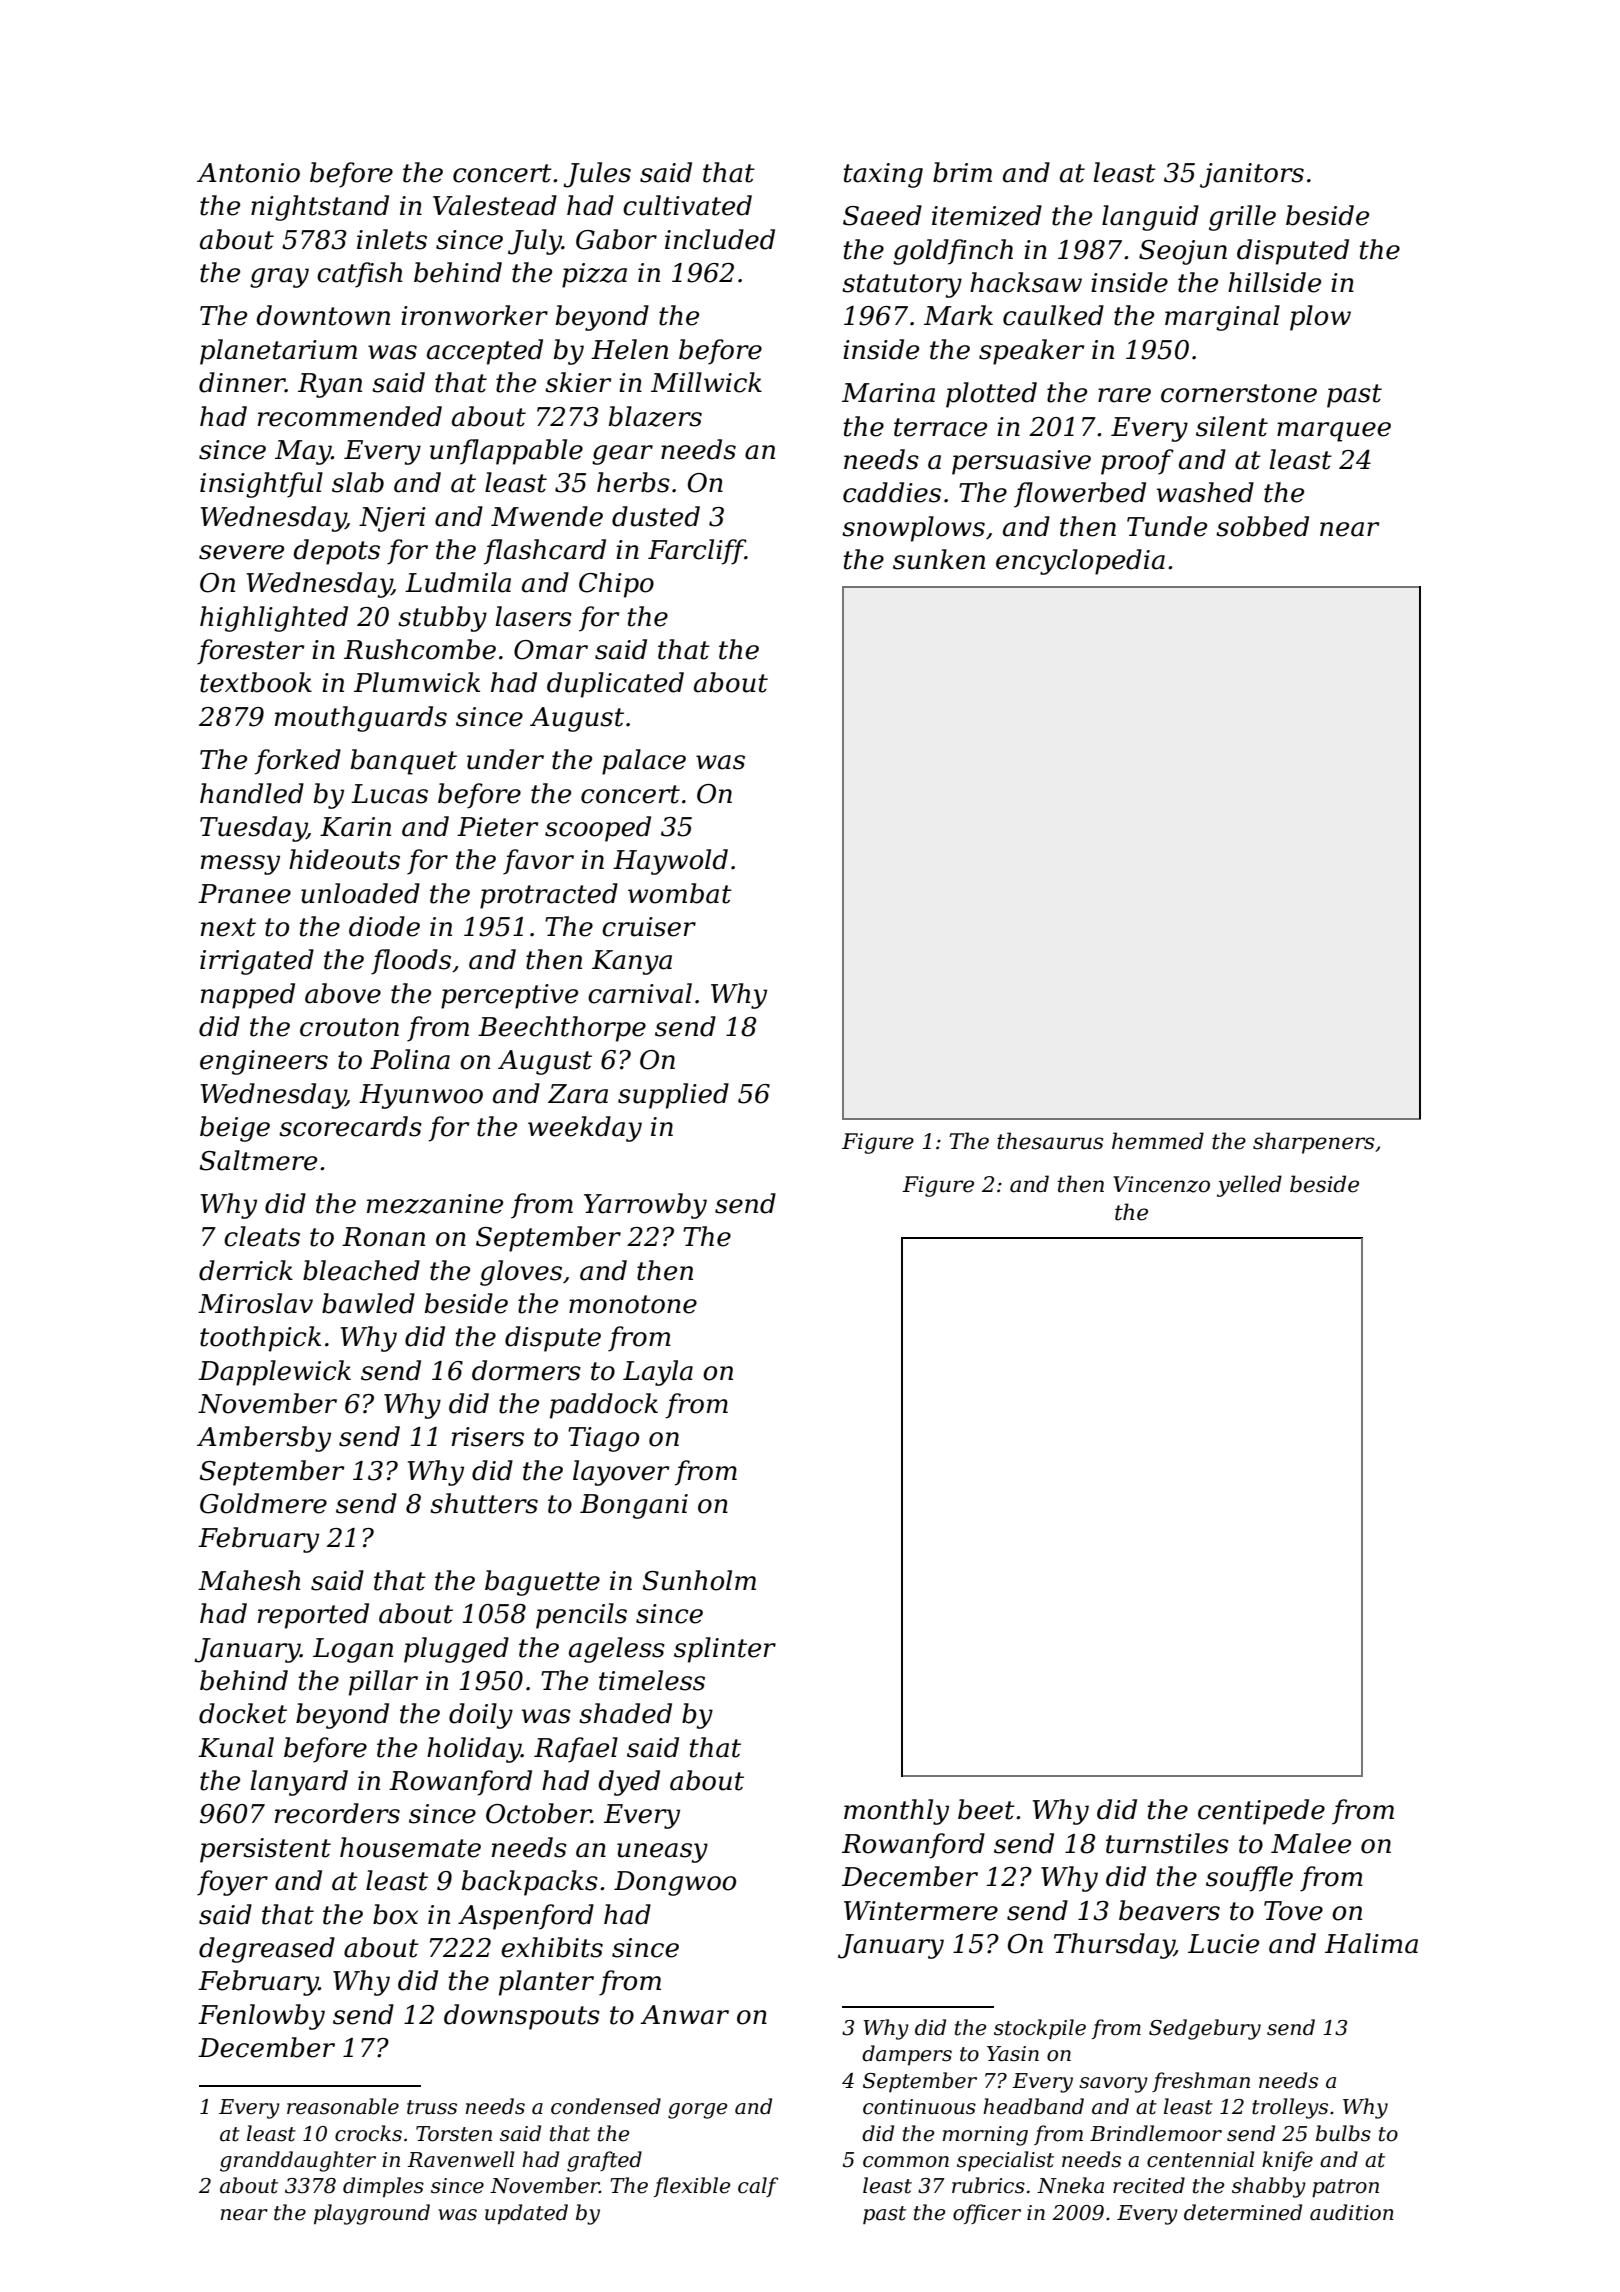 The height and width of the document is (2292, 1620). What do you see at coordinates (687, 205) in the document?
I see `cultivated` at bounding box center [687, 205].
